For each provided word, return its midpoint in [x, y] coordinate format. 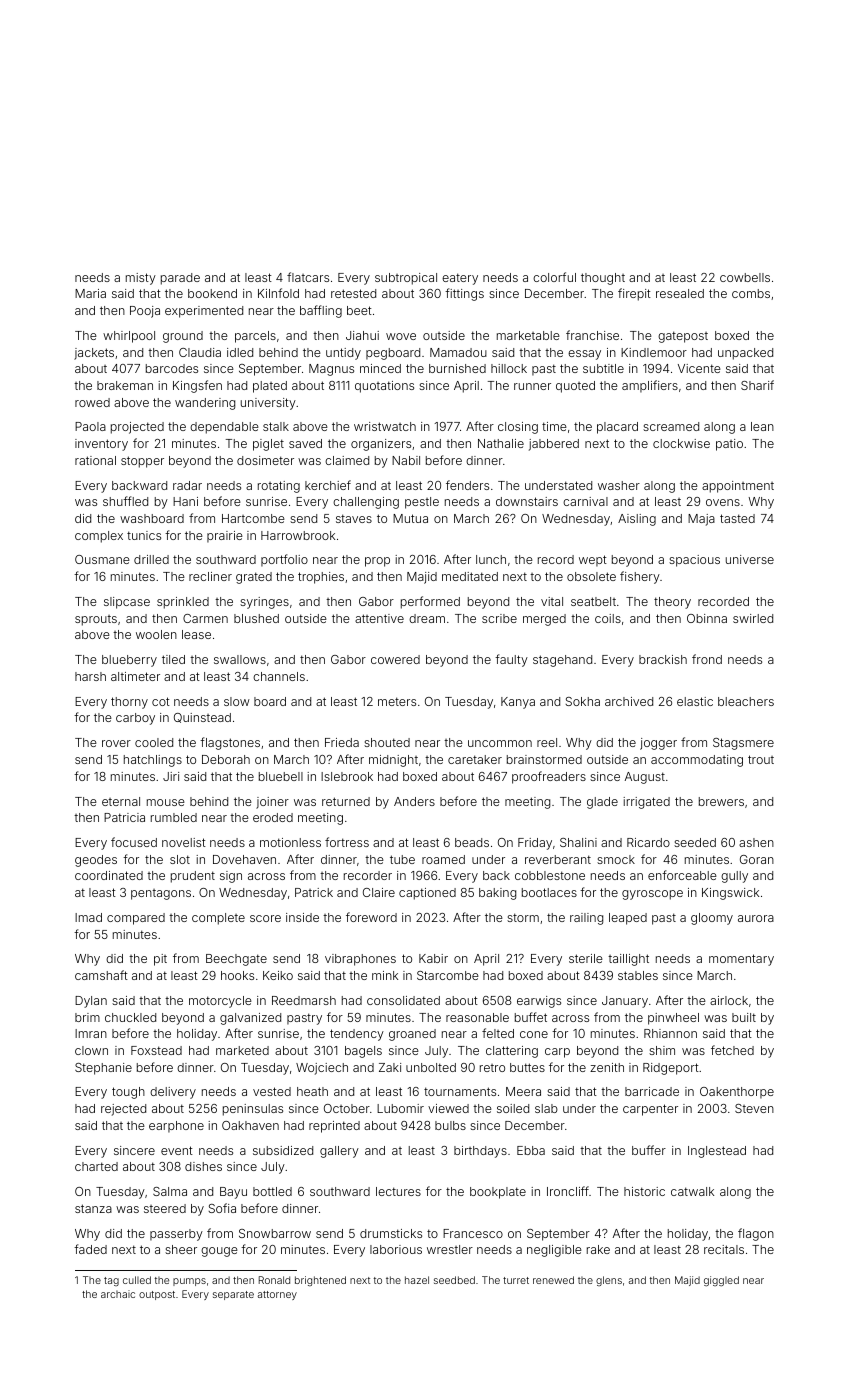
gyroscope [652, 895]
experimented [204, 312]
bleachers [746, 701]
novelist [184, 842]
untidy [343, 354]
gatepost [683, 337]
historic [644, 1191]
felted [498, 1033]
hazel [417, 1280]
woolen [156, 634]
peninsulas [253, 1110]
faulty [511, 660]
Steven [754, 1108]
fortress [347, 842]
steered [165, 1208]
